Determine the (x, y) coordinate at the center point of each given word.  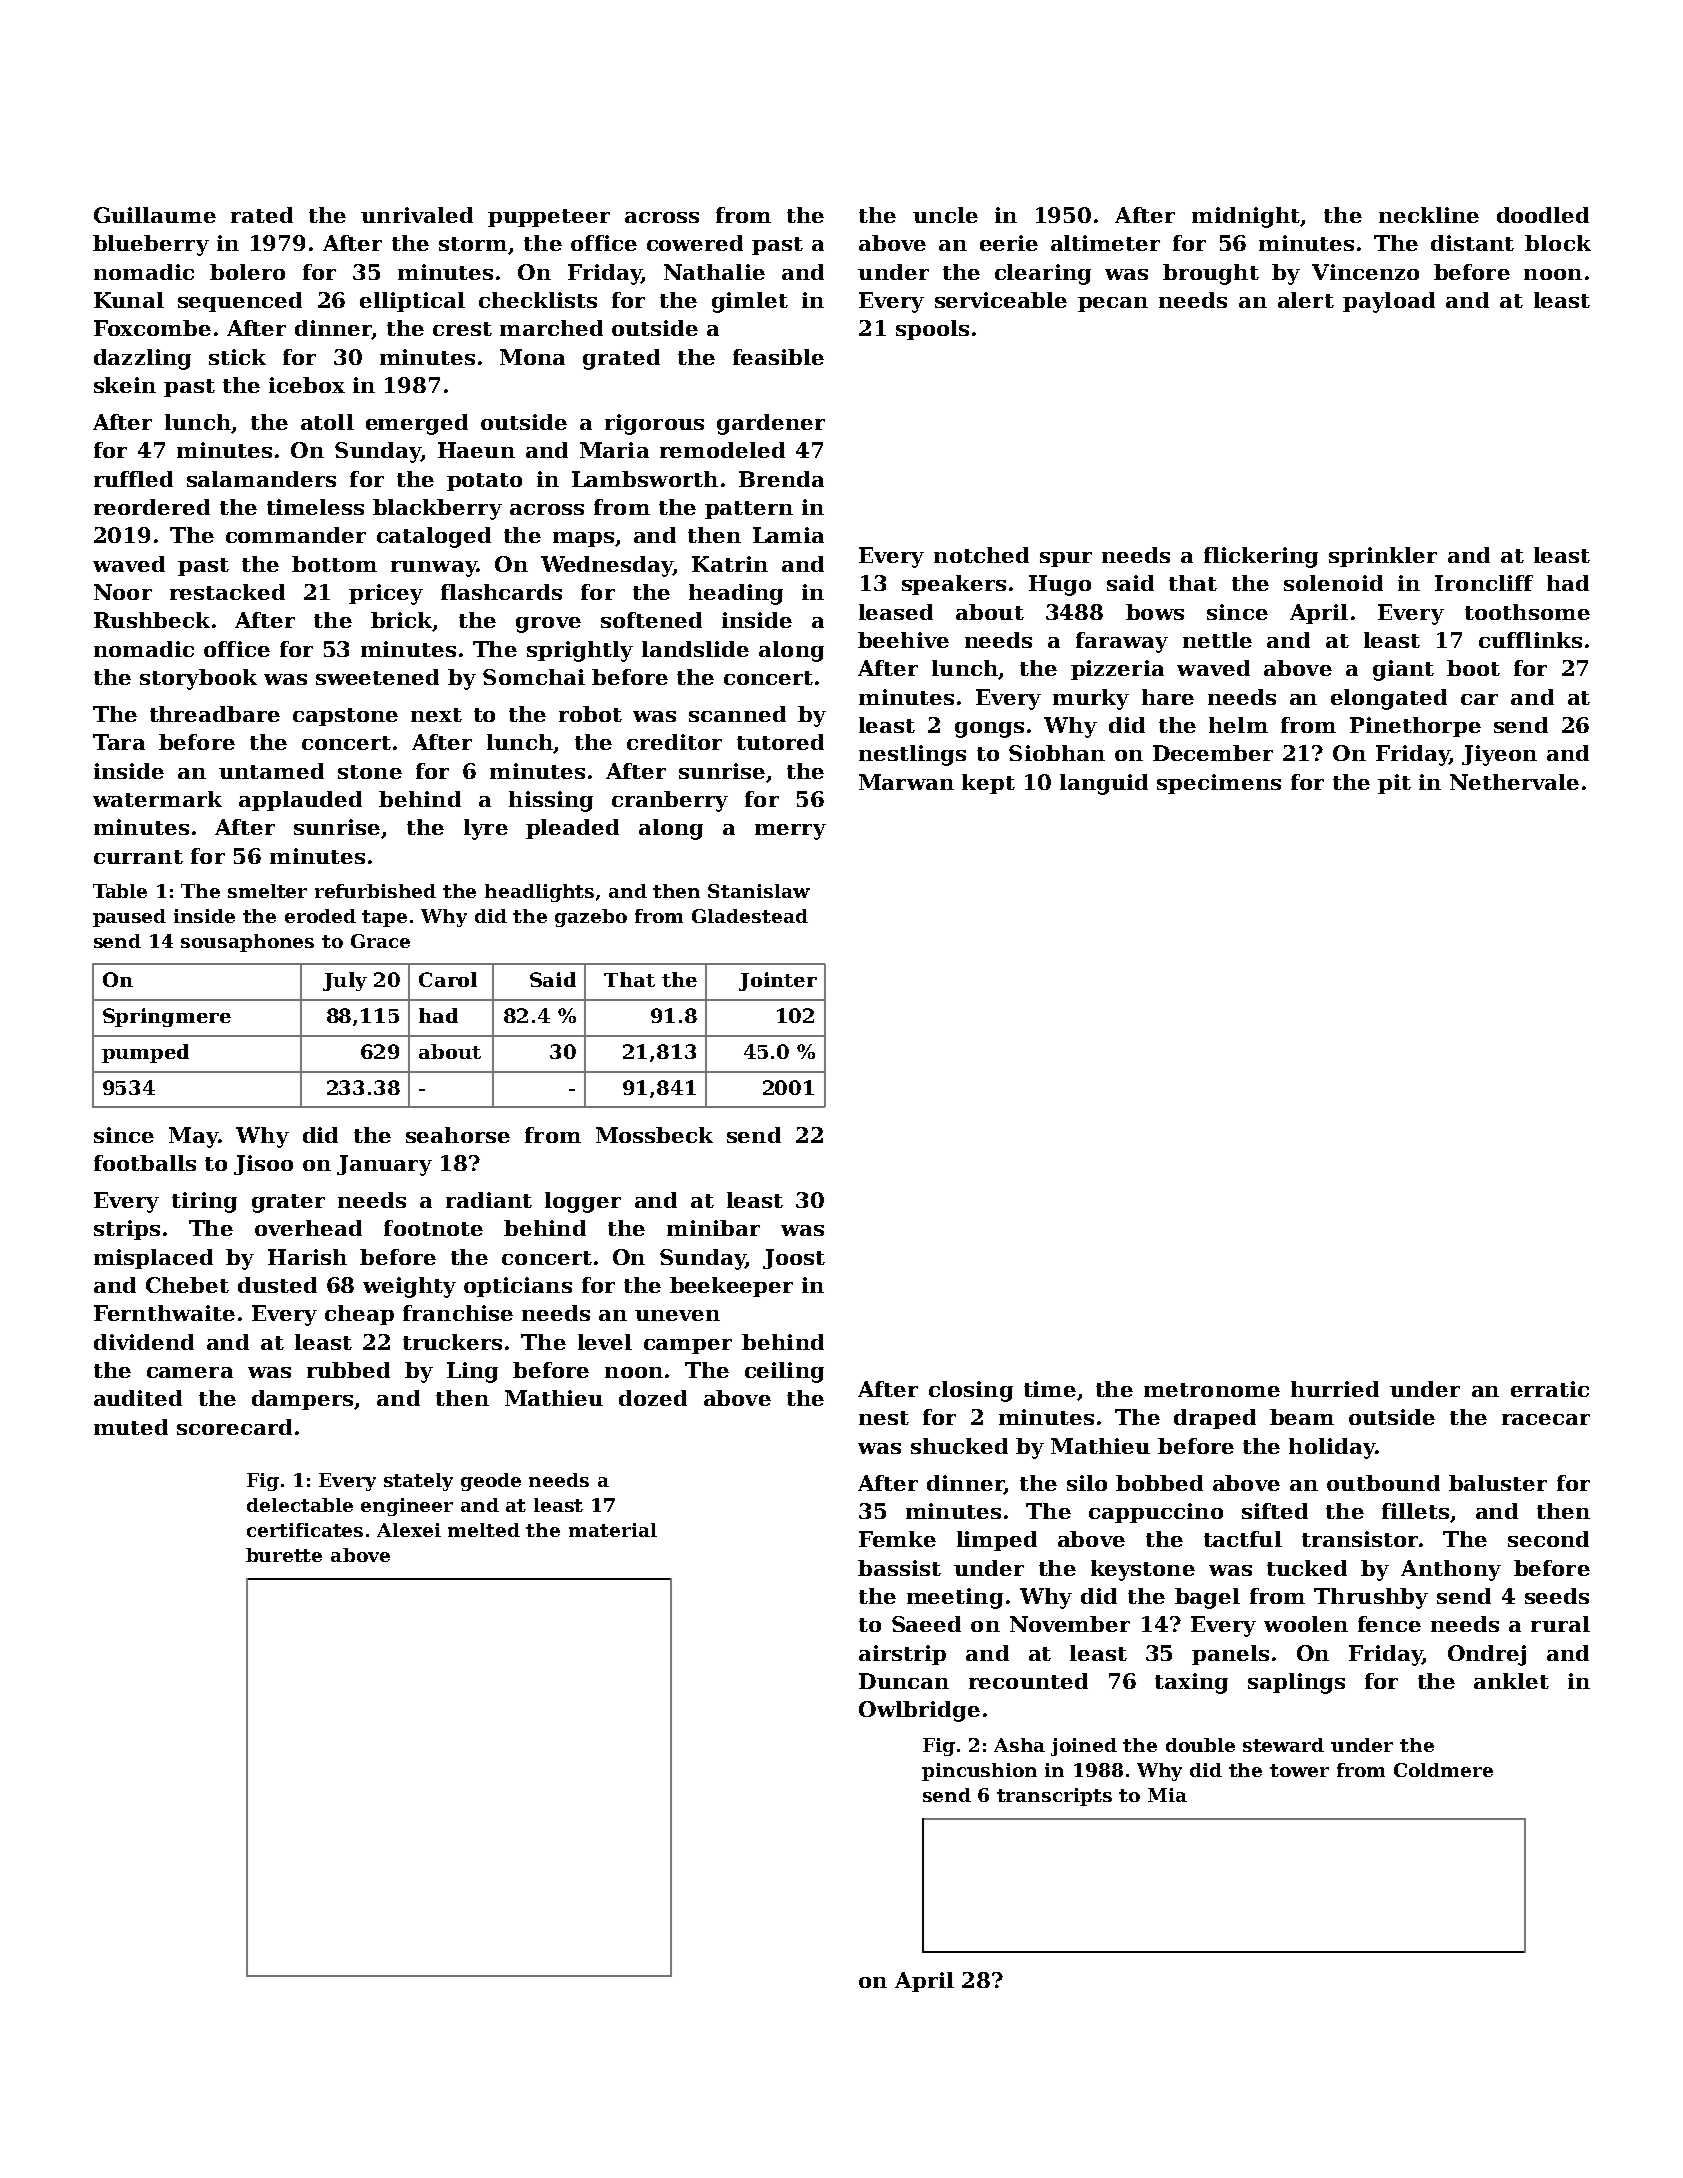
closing (971, 1391)
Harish (307, 1257)
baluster (1498, 1483)
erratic (1550, 1389)
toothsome (1527, 612)
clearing (1043, 274)
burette (284, 1555)
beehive (903, 640)
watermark (157, 799)
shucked (959, 1446)
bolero (247, 272)
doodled (1543, 215)
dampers (302, 1400)
